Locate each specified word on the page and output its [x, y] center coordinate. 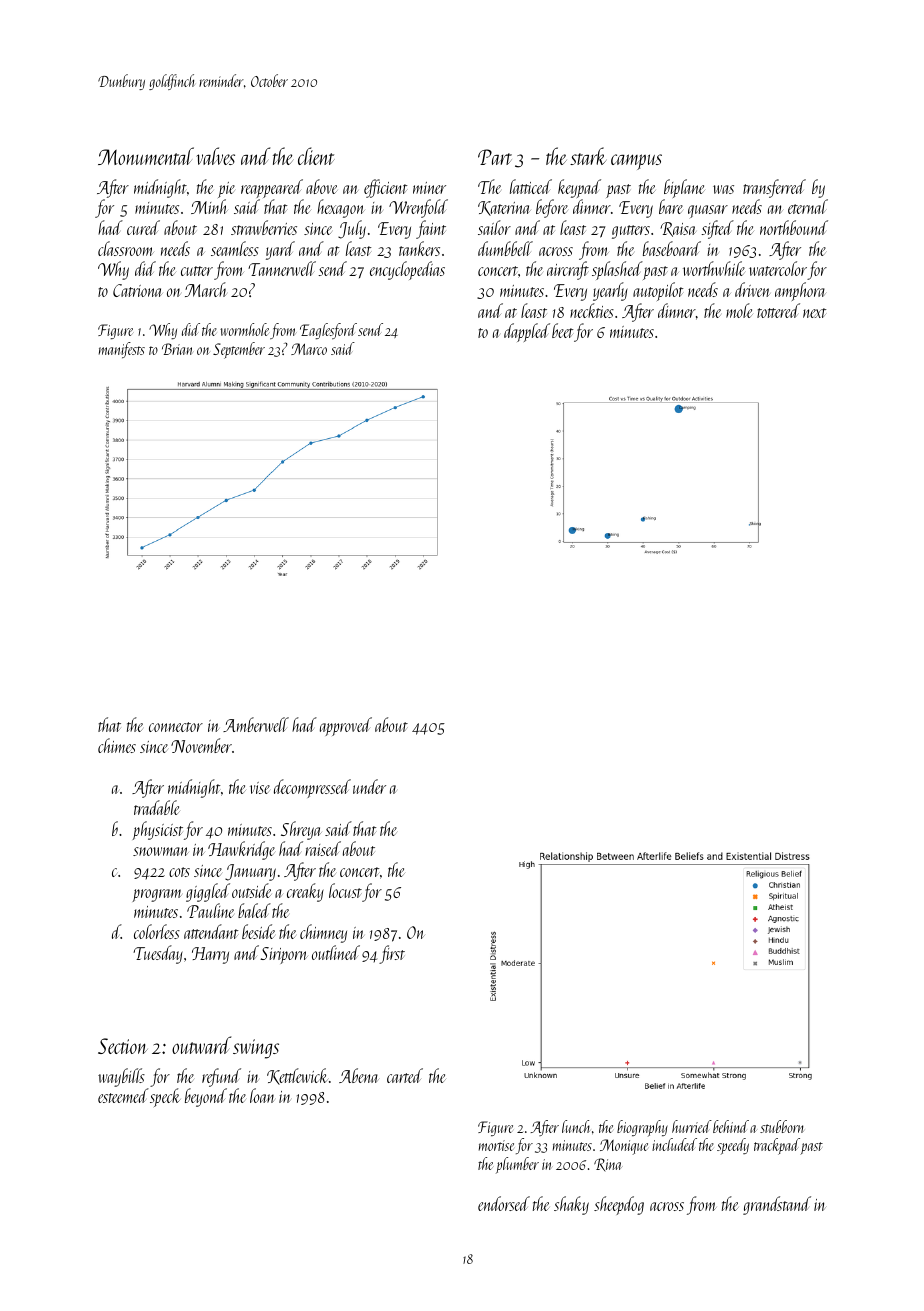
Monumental [146, 156]
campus [636, 162]
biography [642, 1128]
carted [405, 1075]
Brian [177, 349]
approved [346, 726]
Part [495, 157]
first [392, 954]
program [157, 895]
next [814, 313]
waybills [121, 1077]
